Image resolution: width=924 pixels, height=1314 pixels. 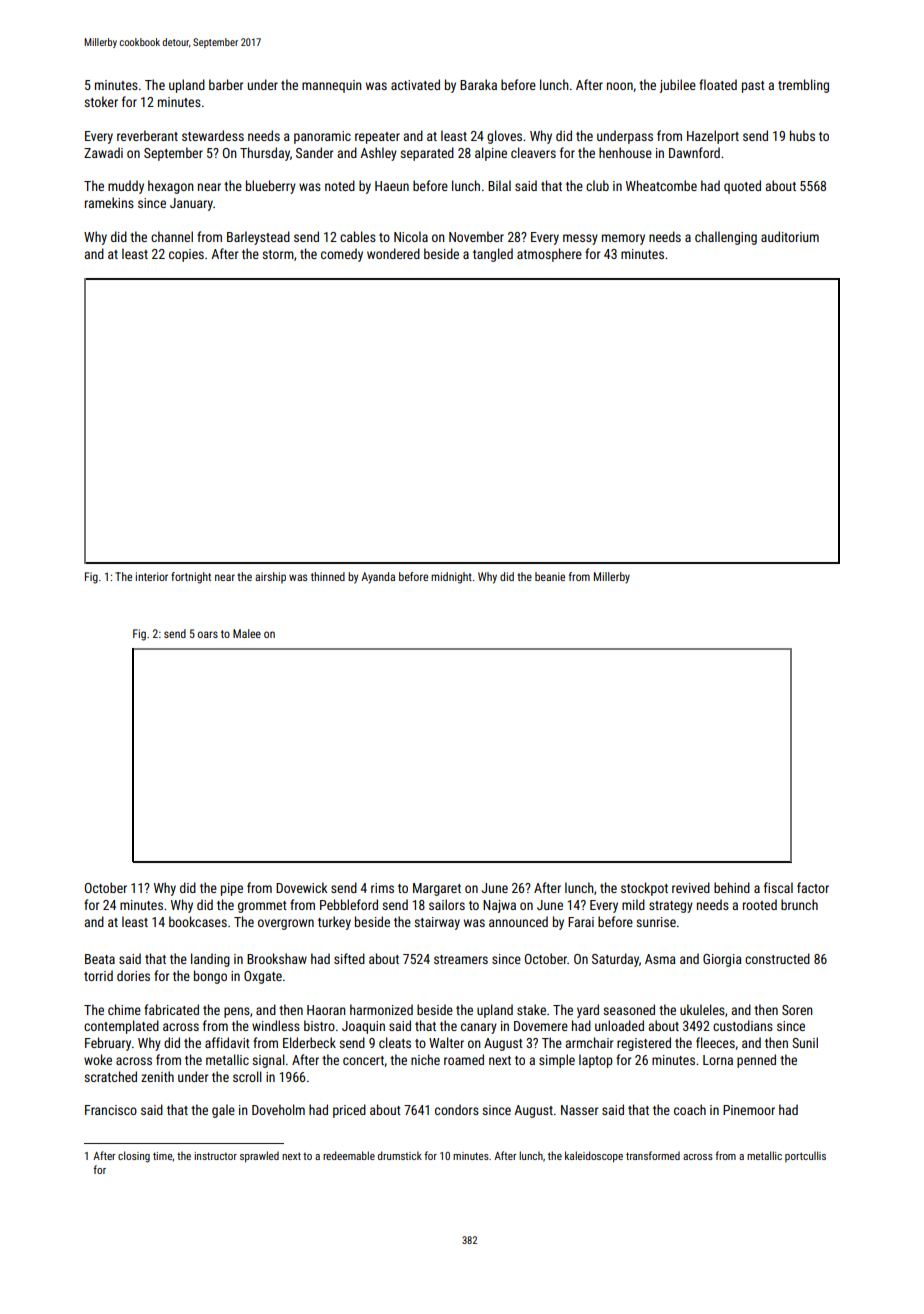 I want to click on Thursday, so click(x=265, y=154).
